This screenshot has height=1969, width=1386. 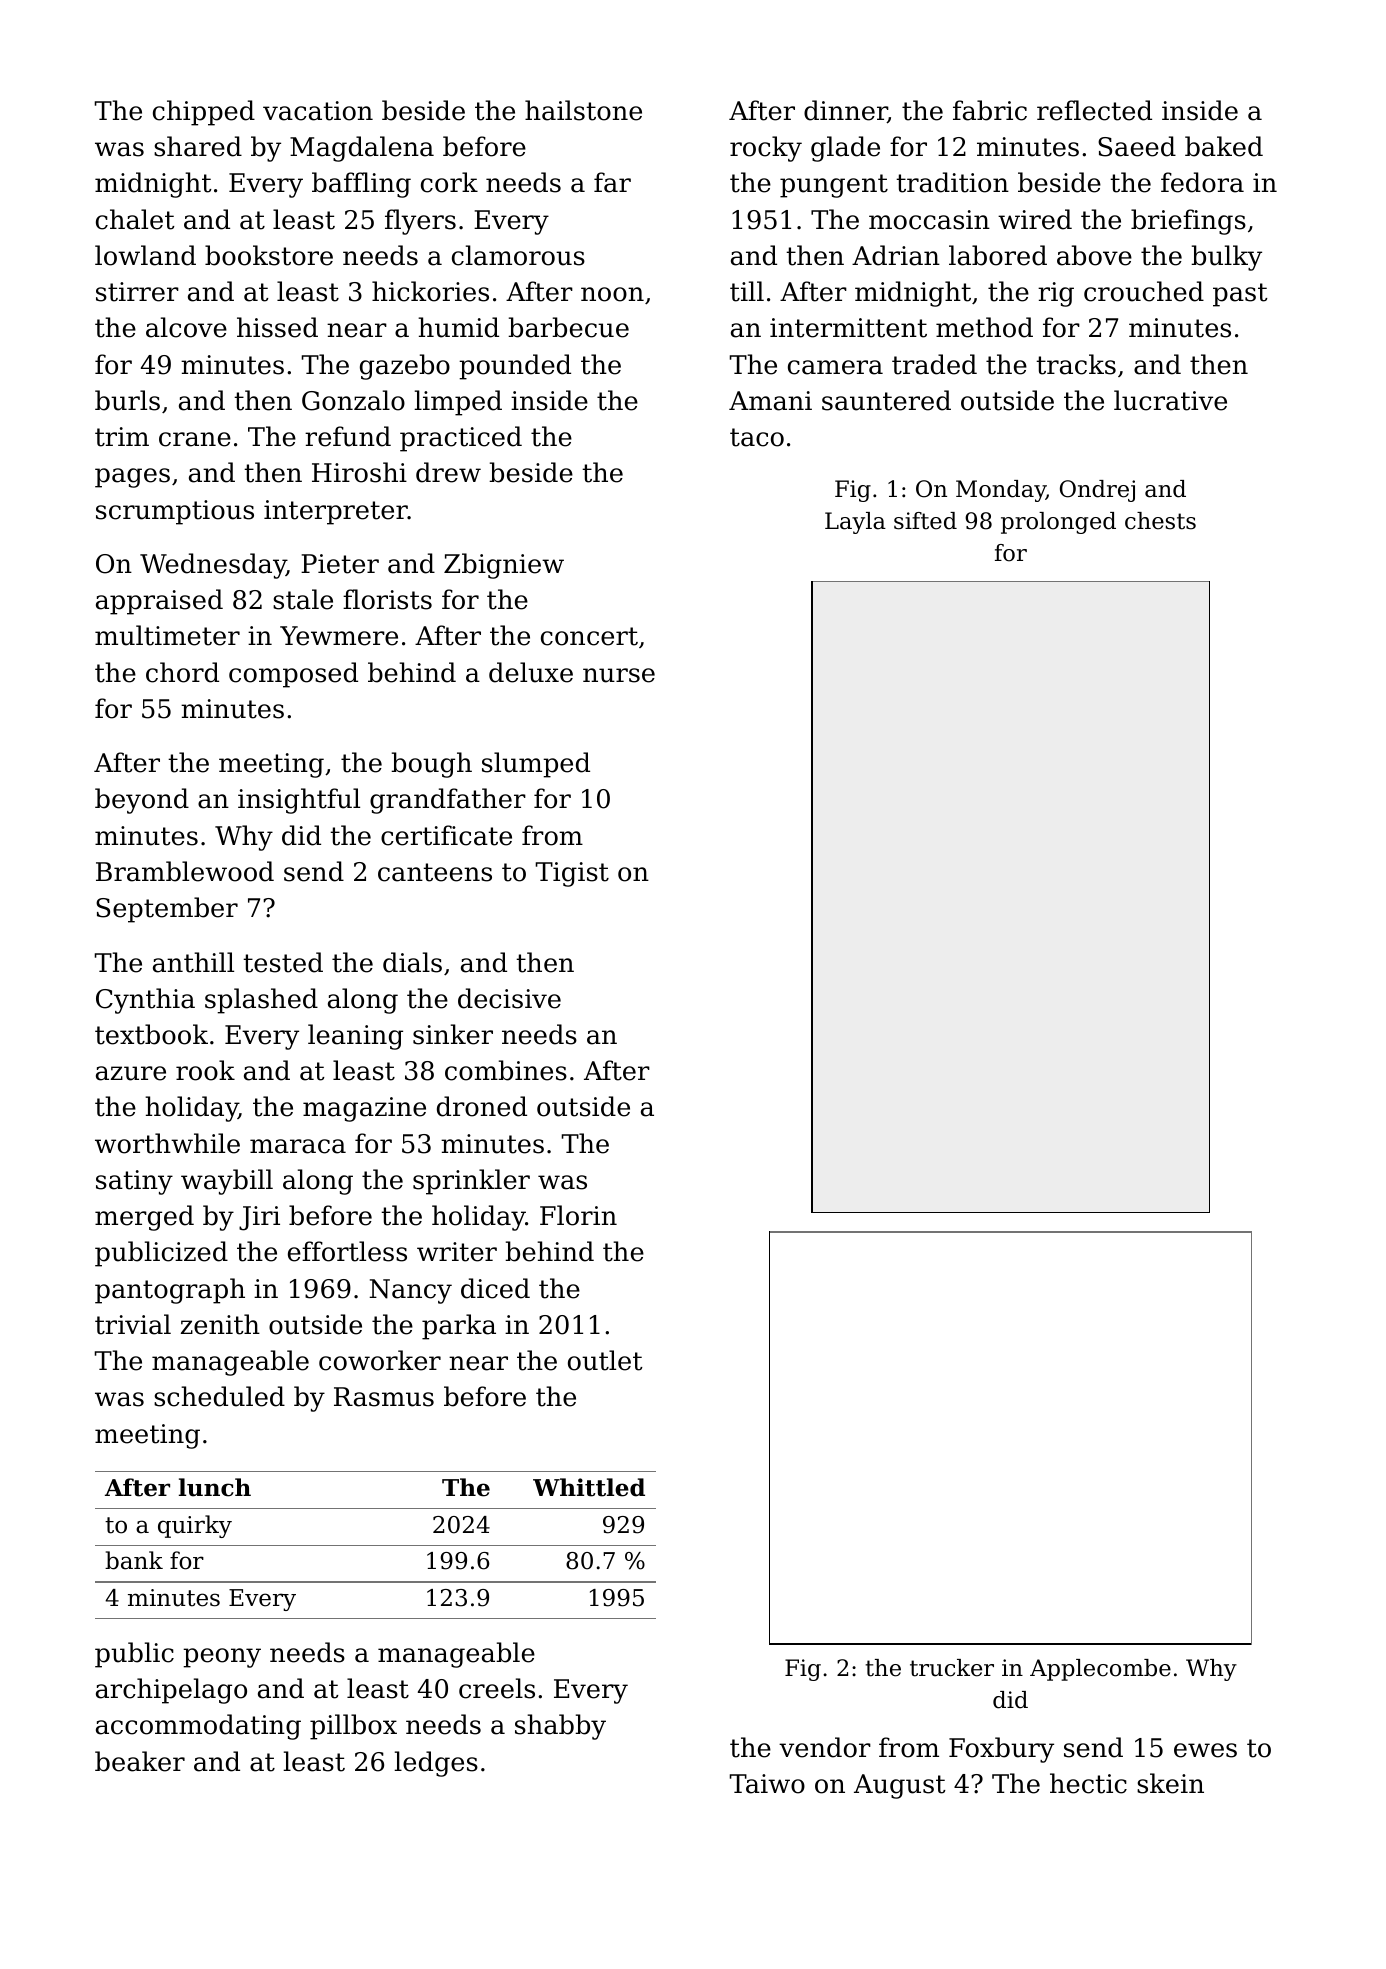 I want to click on Zbigniew, so click(x=504, y=566).
